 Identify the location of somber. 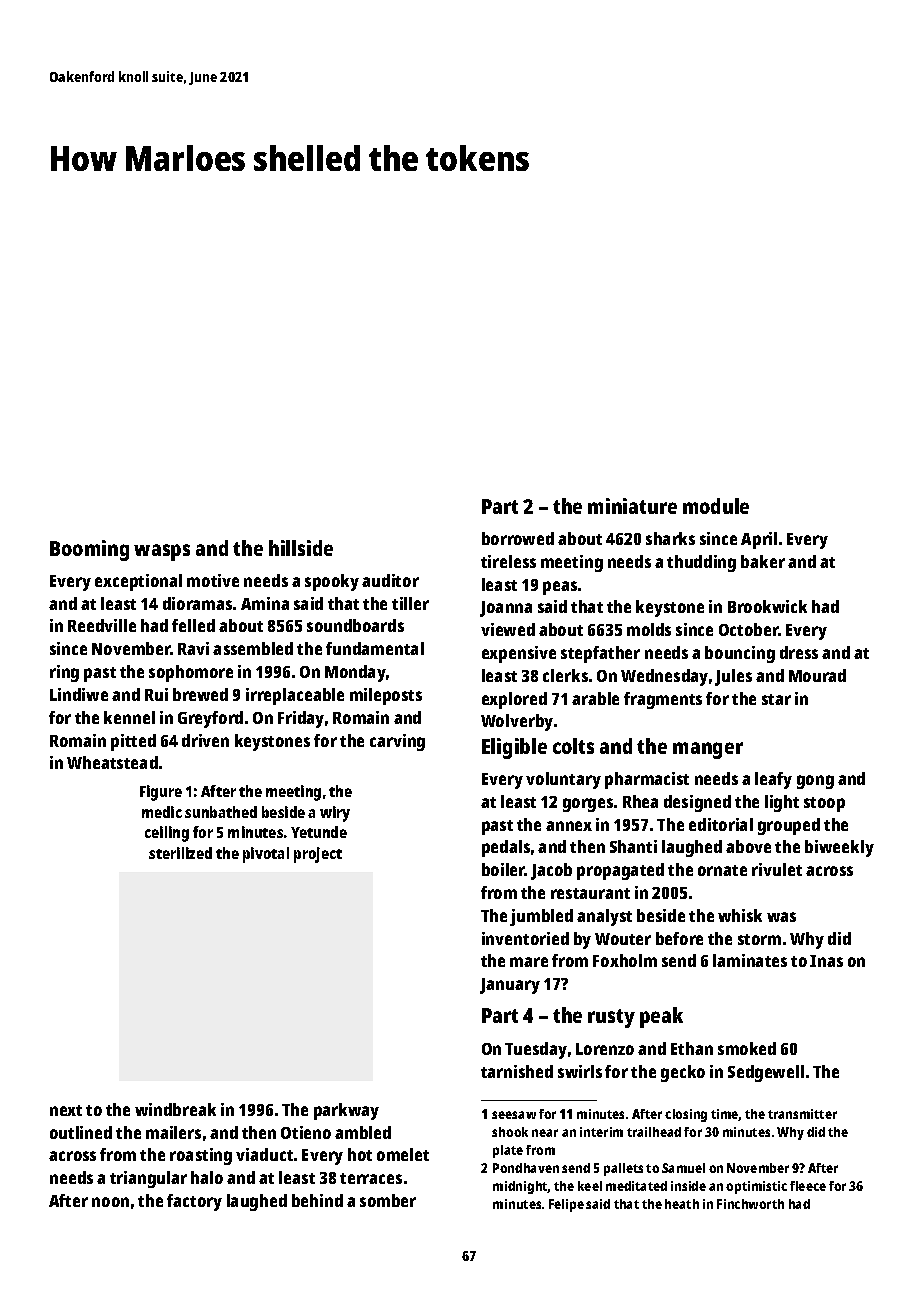
(388, 1200).
